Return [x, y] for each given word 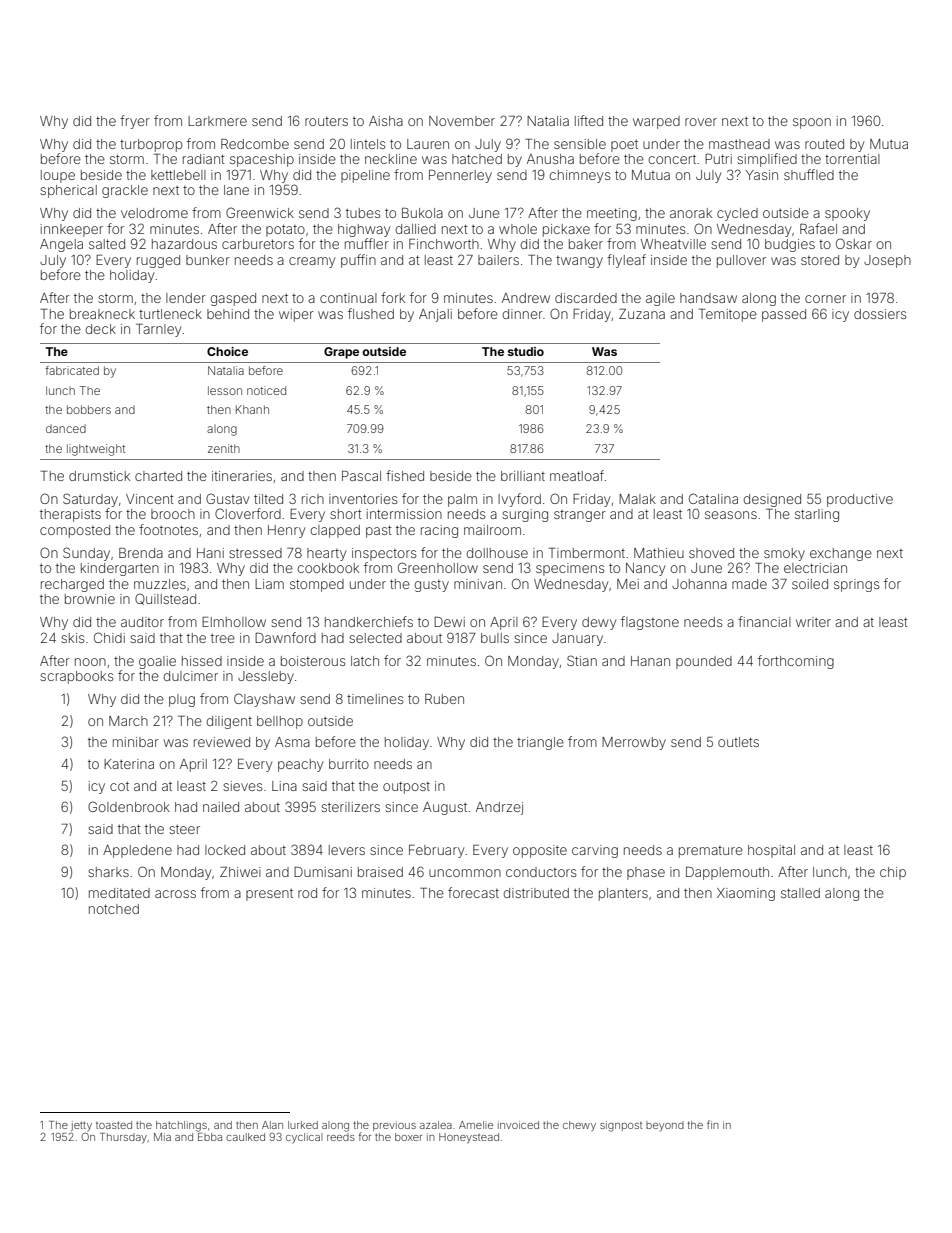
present [269, 895]
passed [784, 315]
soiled [810, 584]
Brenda [141, 553]
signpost [621, 1126]
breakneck [102, 314]
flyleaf [626, 261]
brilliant [523, 476]
